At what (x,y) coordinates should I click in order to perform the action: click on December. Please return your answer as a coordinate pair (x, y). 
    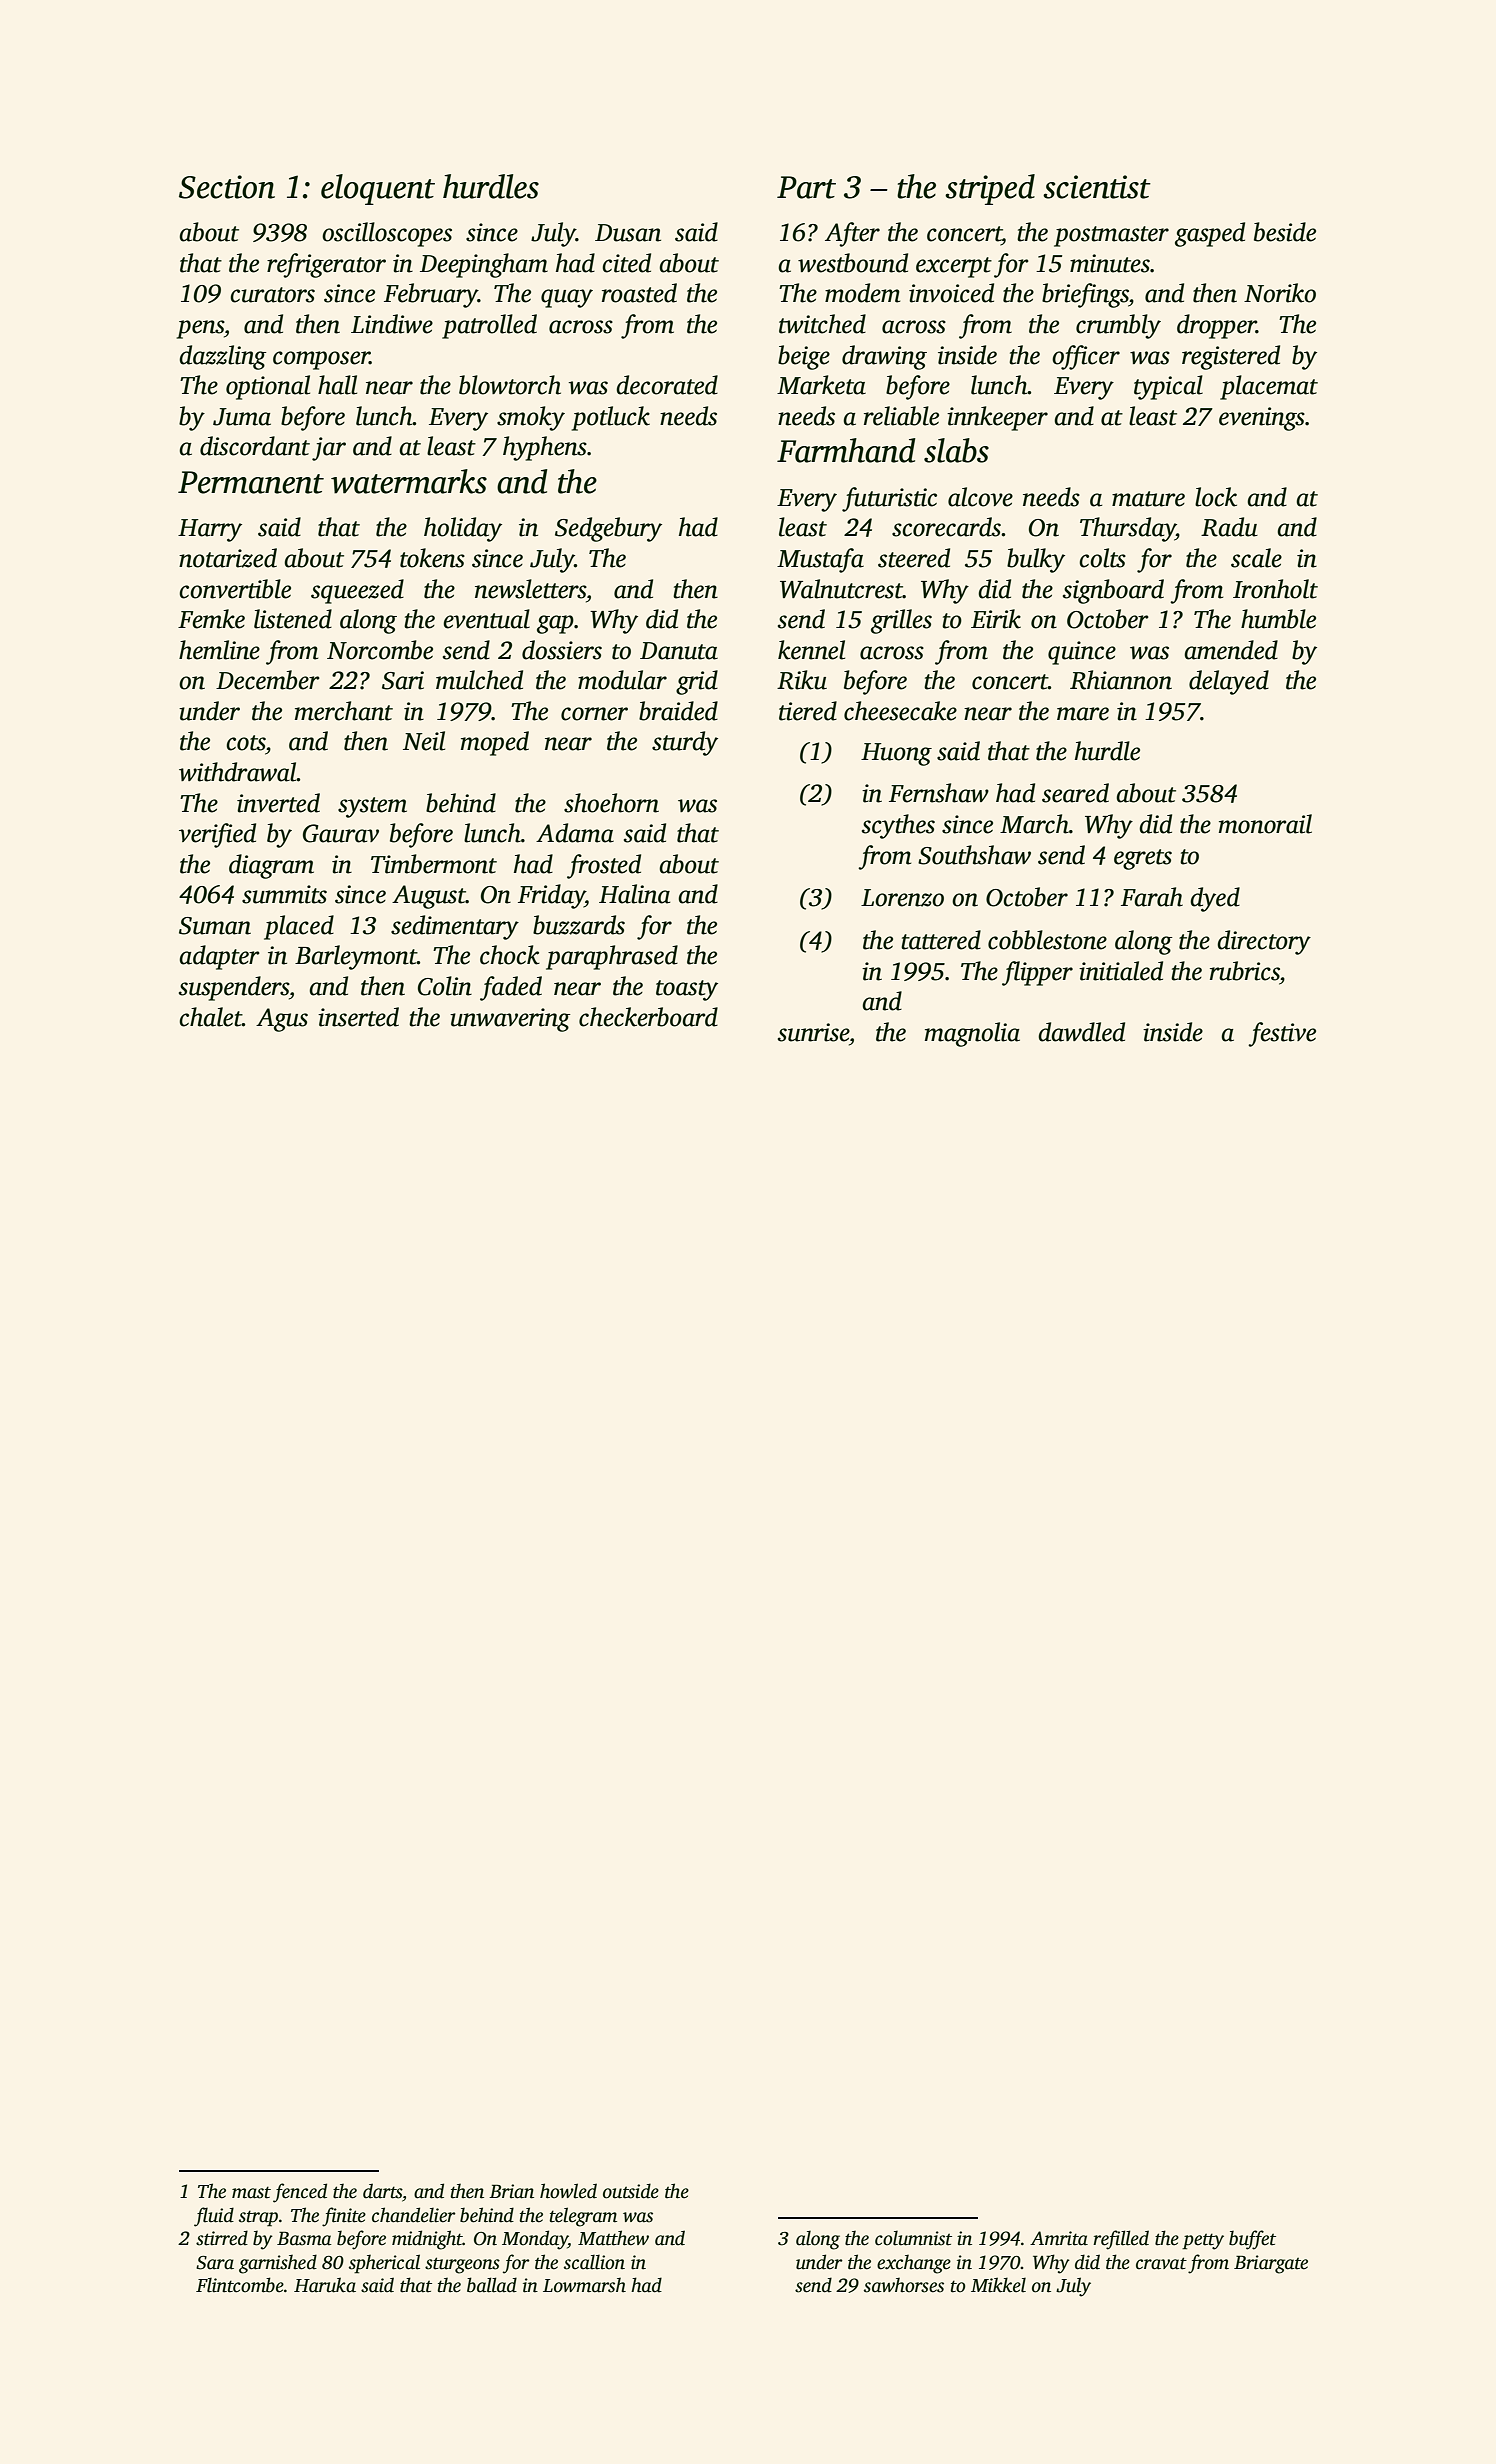
    Looking at the image, I should click on (268, 680).
